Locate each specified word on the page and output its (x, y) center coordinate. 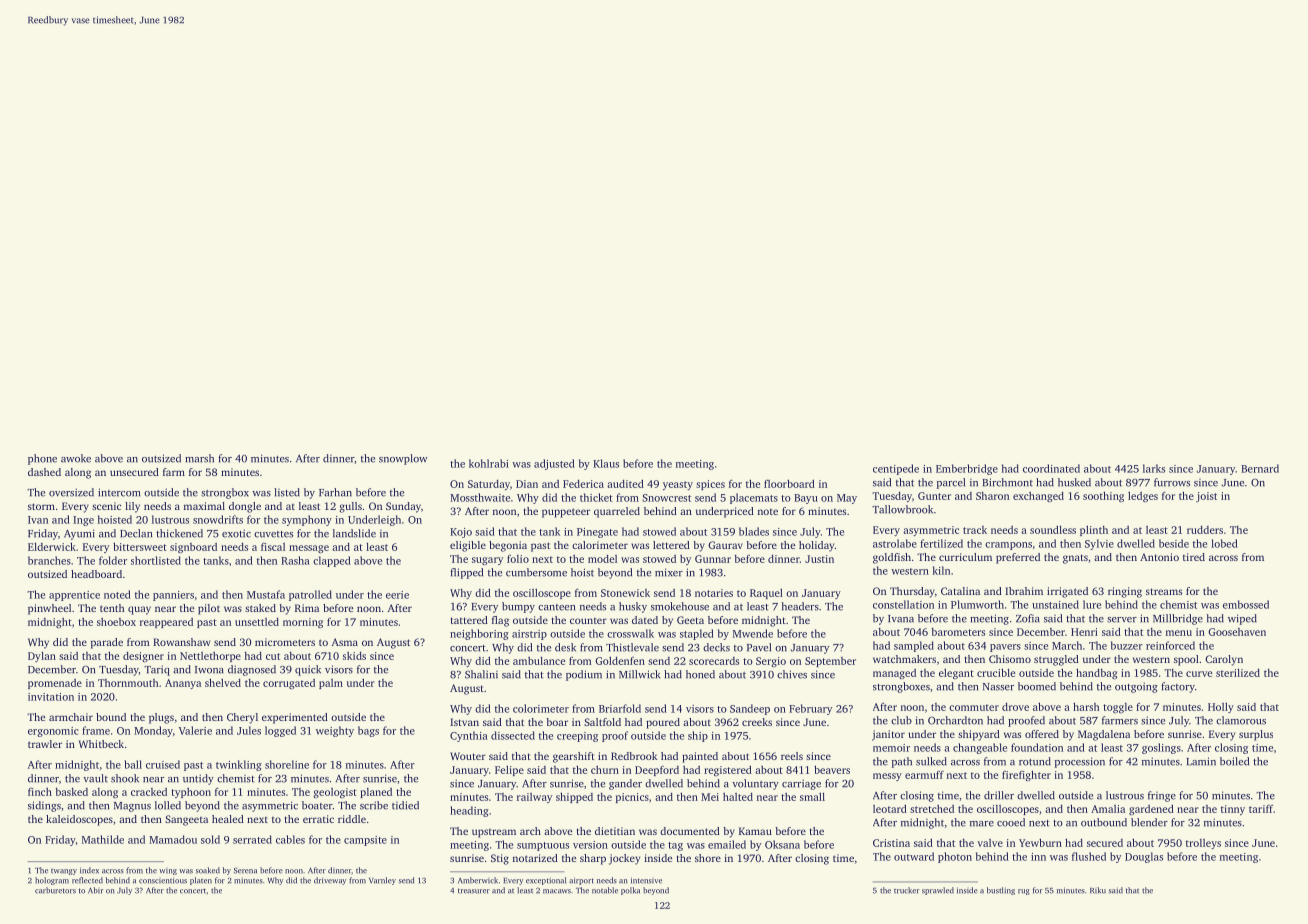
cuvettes (273, 534)
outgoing (1136, 687)
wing (168, 872)
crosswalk (630, 633)
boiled (1234, 761)
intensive (646, 880)
